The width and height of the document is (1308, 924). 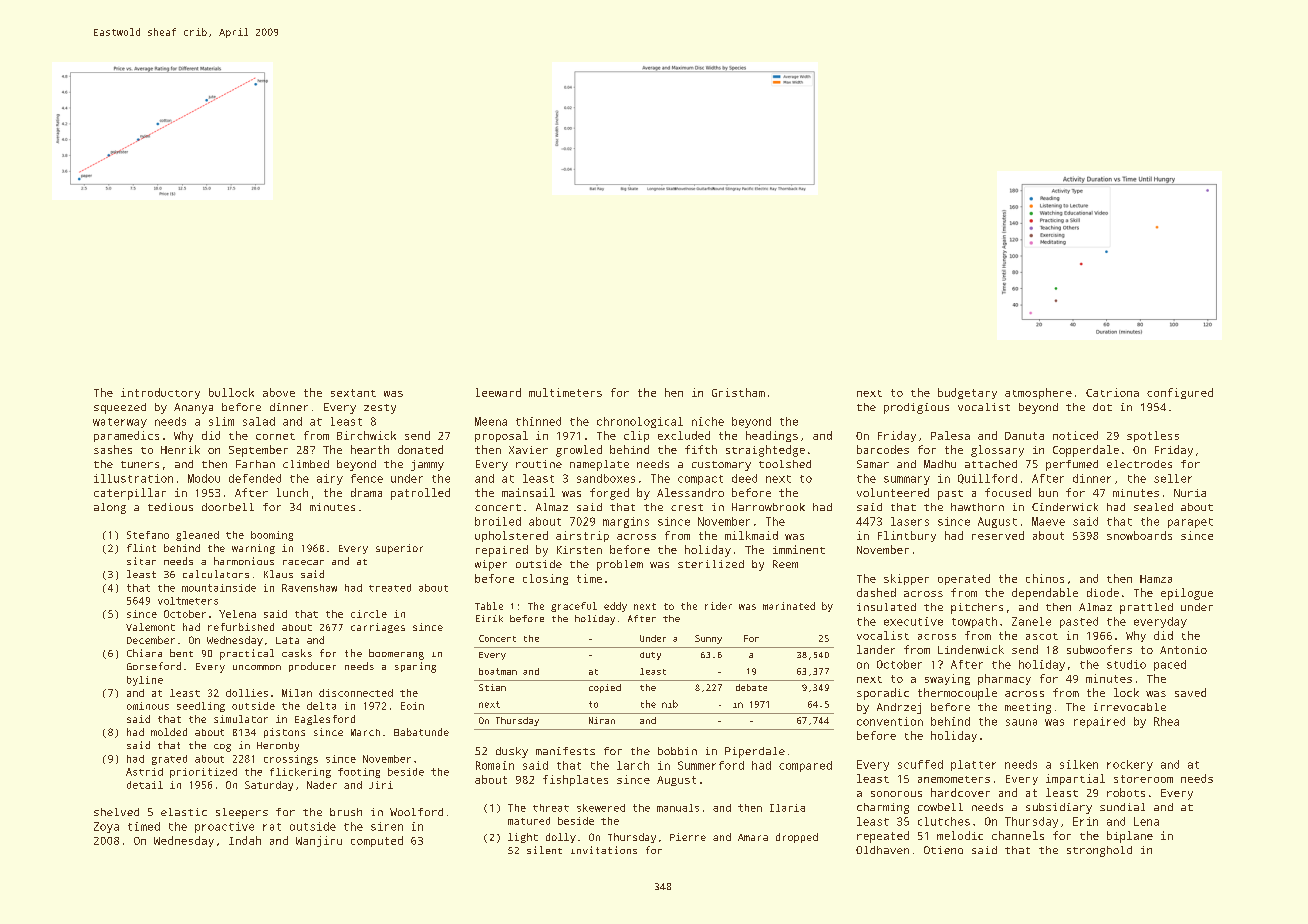 What do you see at coordinates (1153, 436) in the document?
I see `spotless` at bounding box center [1153, 436].
